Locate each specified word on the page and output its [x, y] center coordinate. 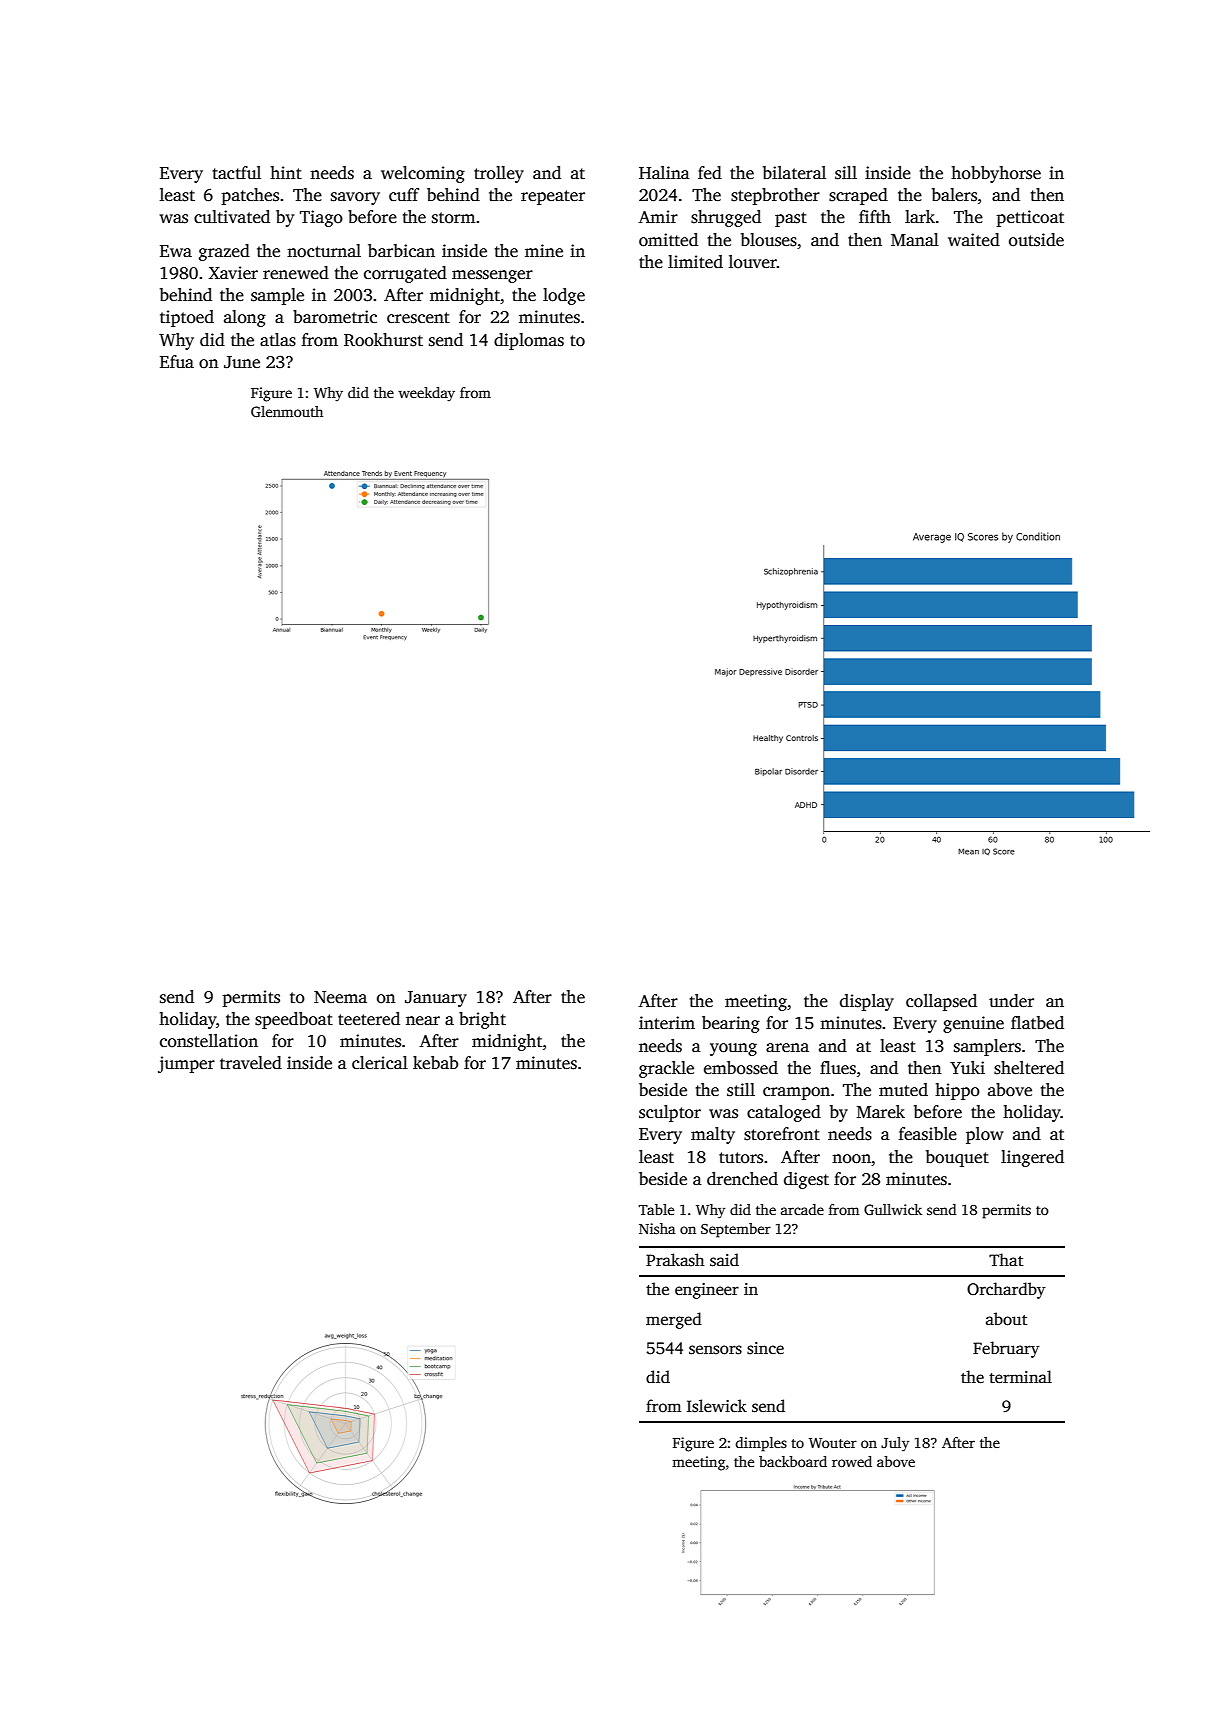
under [1011, 1001]
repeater [553, 197]
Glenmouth [287, 411]
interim [667, 1023]
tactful [237, 173]
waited [974, 239]
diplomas [529, 341]
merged [674, 1320]
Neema [340, 997]
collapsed [941, 1002]
